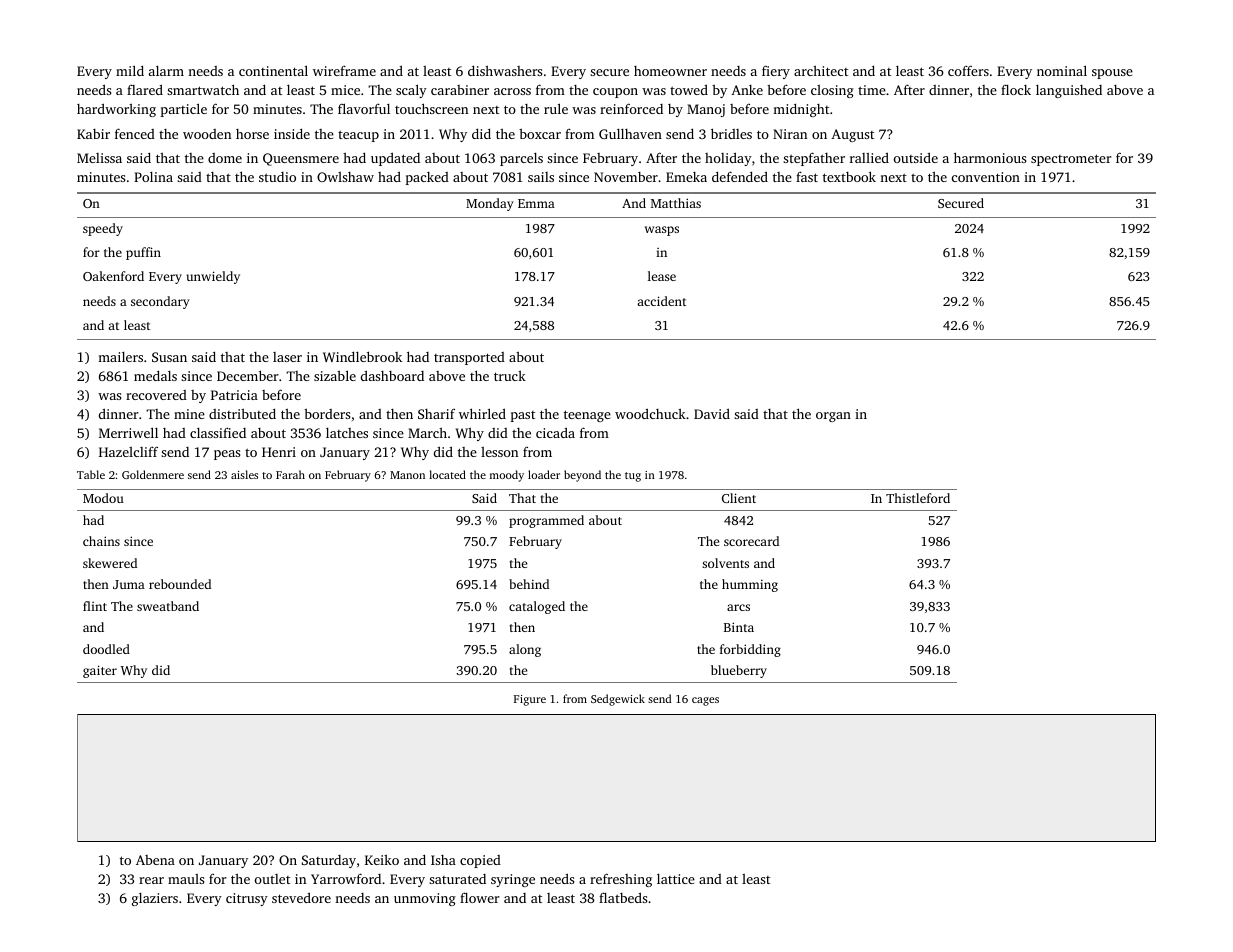 This screenshot has width=1233, height=952. What do you see at coordinates (480, 861) in the screenshot?
I see `copied` at bounding box center [480, 861].
